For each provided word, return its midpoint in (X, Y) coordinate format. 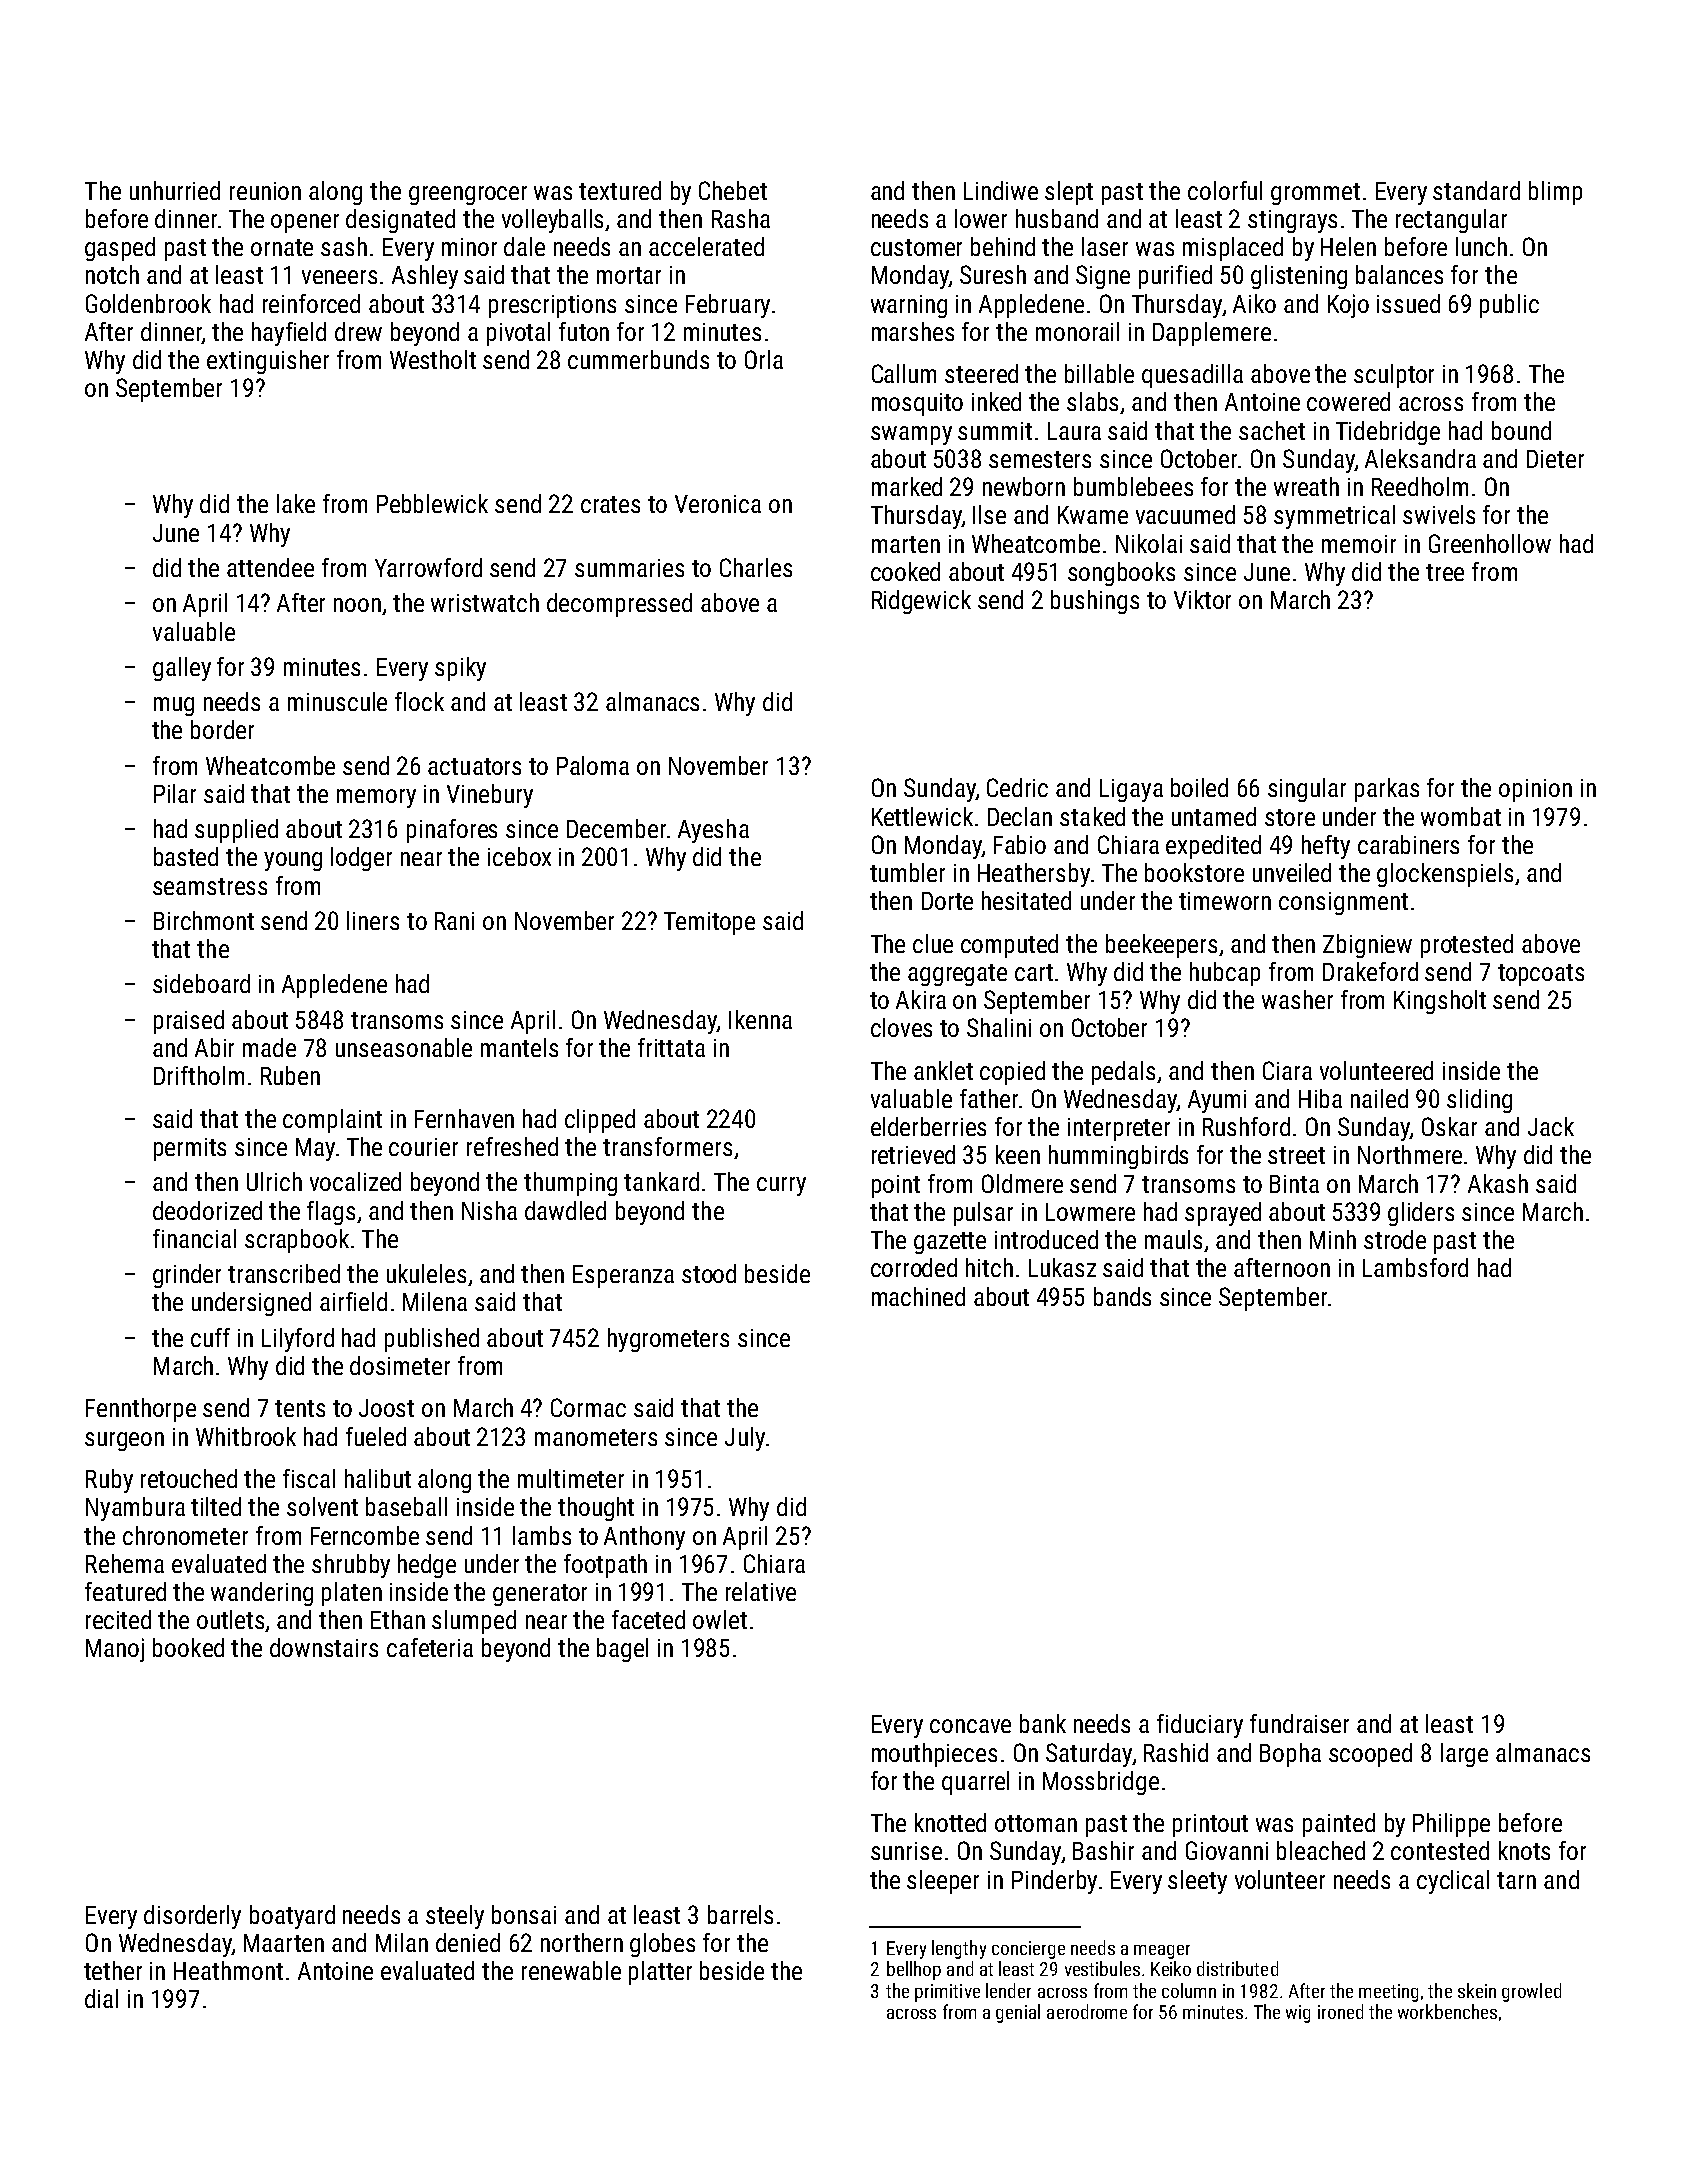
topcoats (1541, 975)
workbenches (1447, 2011)
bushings (1095, 602)
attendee (270, 567)
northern (582, 1942)
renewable (571, 1970)
